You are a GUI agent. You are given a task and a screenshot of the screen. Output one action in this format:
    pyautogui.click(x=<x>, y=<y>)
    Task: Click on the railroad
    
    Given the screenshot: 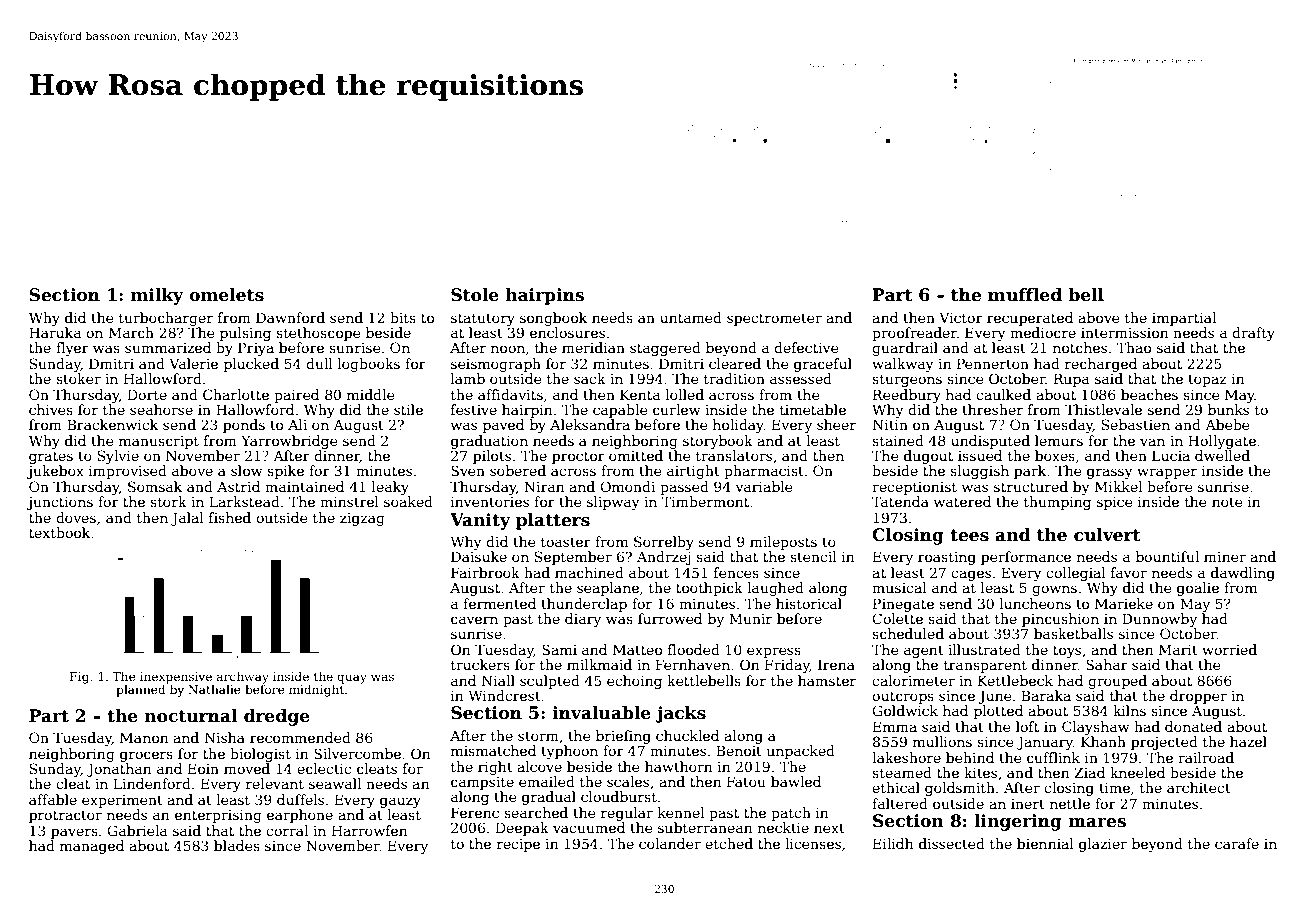 What is the action you would take?
    pyautogui.click(x=1206, y=757)
